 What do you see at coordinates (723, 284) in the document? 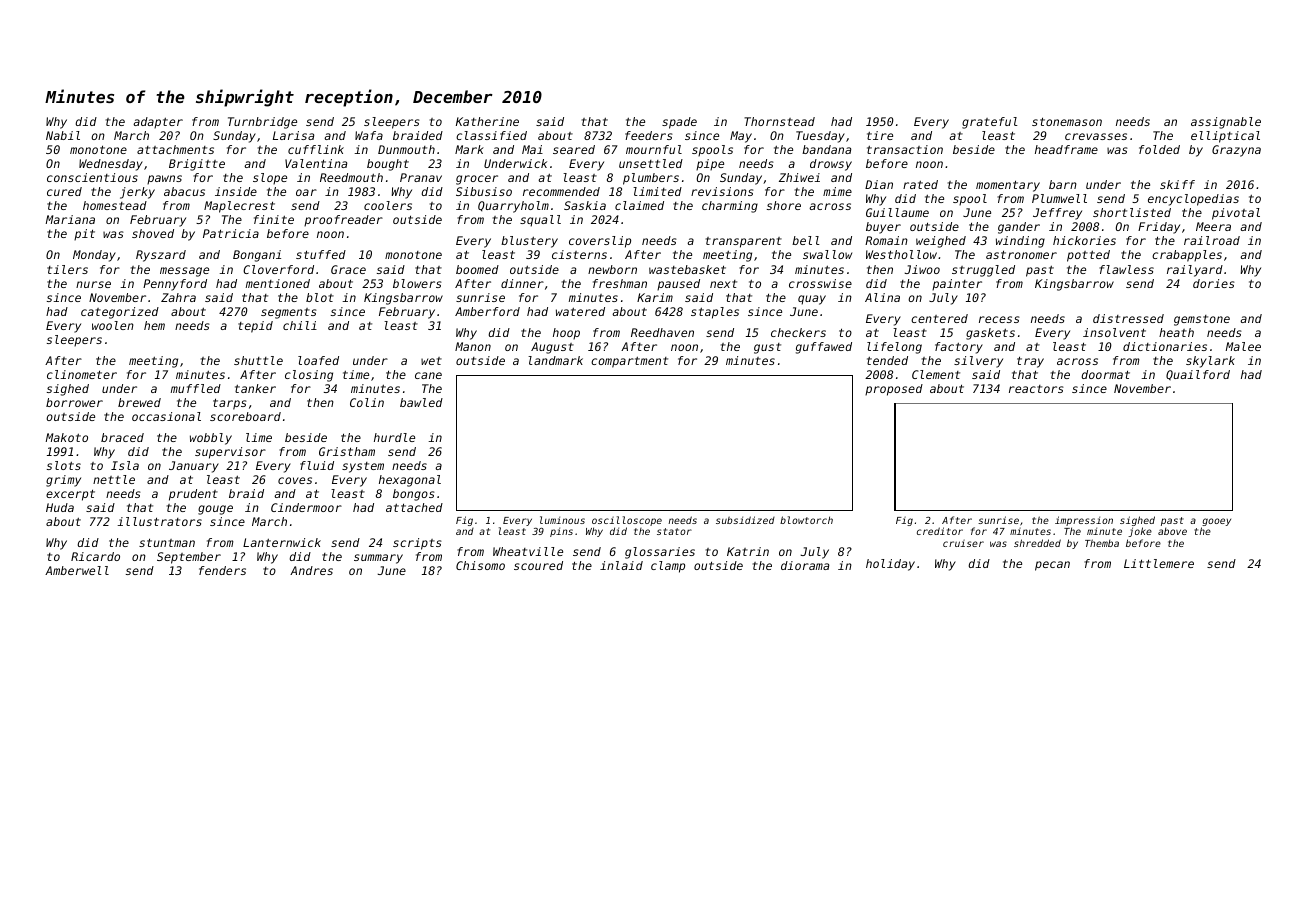
I see `next` at bounding box center [723, 284].
